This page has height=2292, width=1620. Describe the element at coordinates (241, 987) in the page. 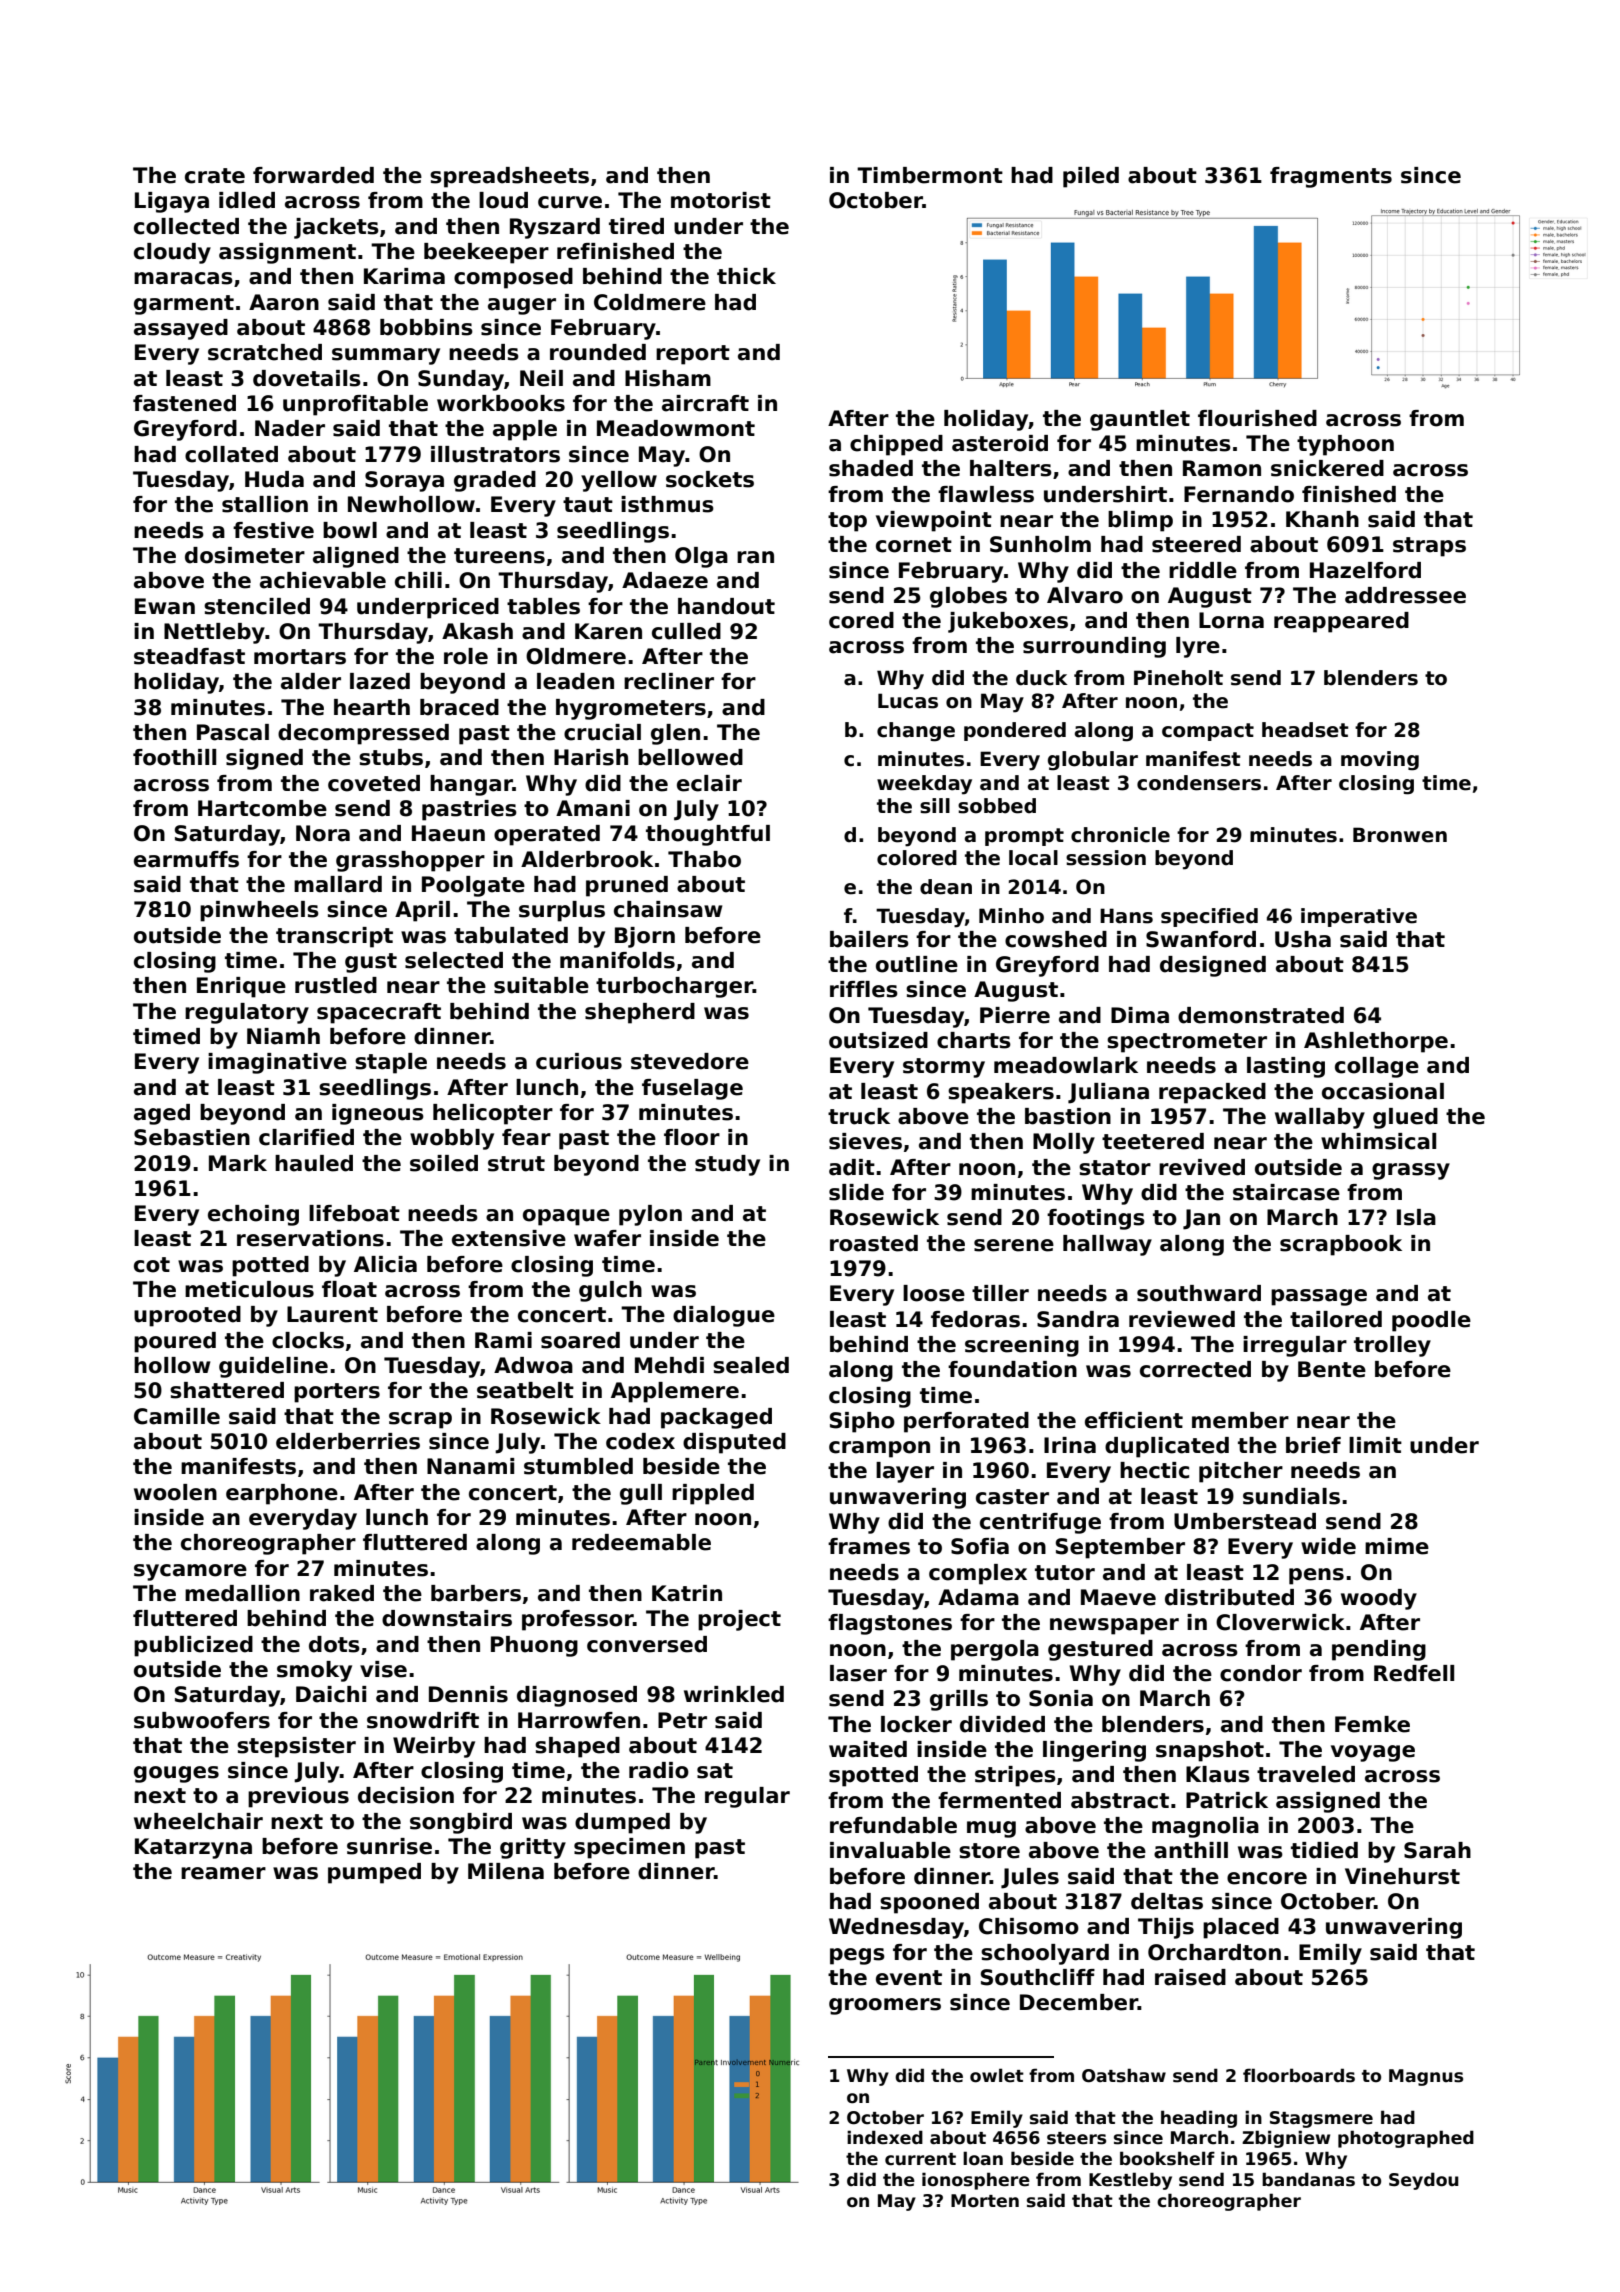

I see `Enrique` at that location.
